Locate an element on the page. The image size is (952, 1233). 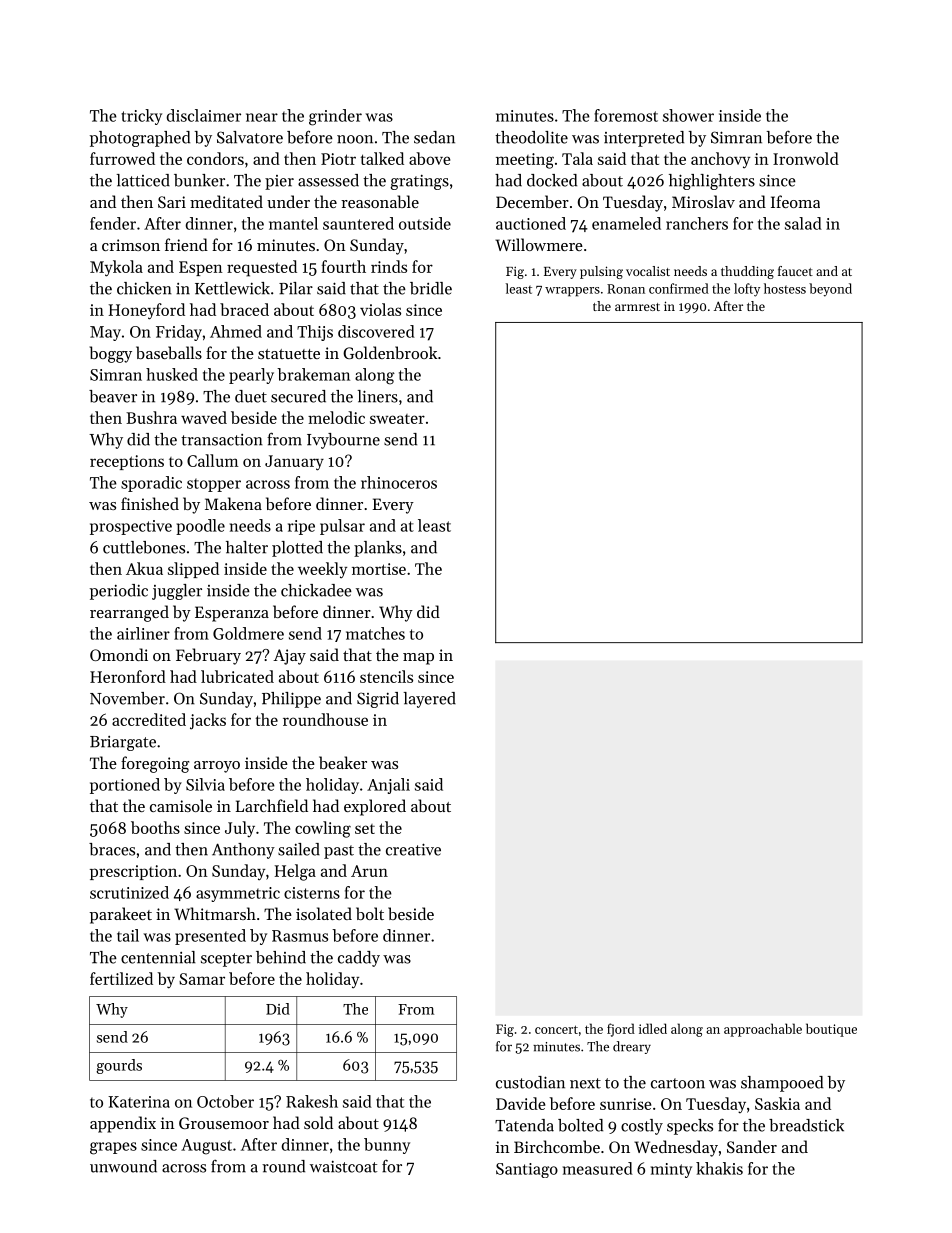
grinder is located at coordinates (335, 117).
